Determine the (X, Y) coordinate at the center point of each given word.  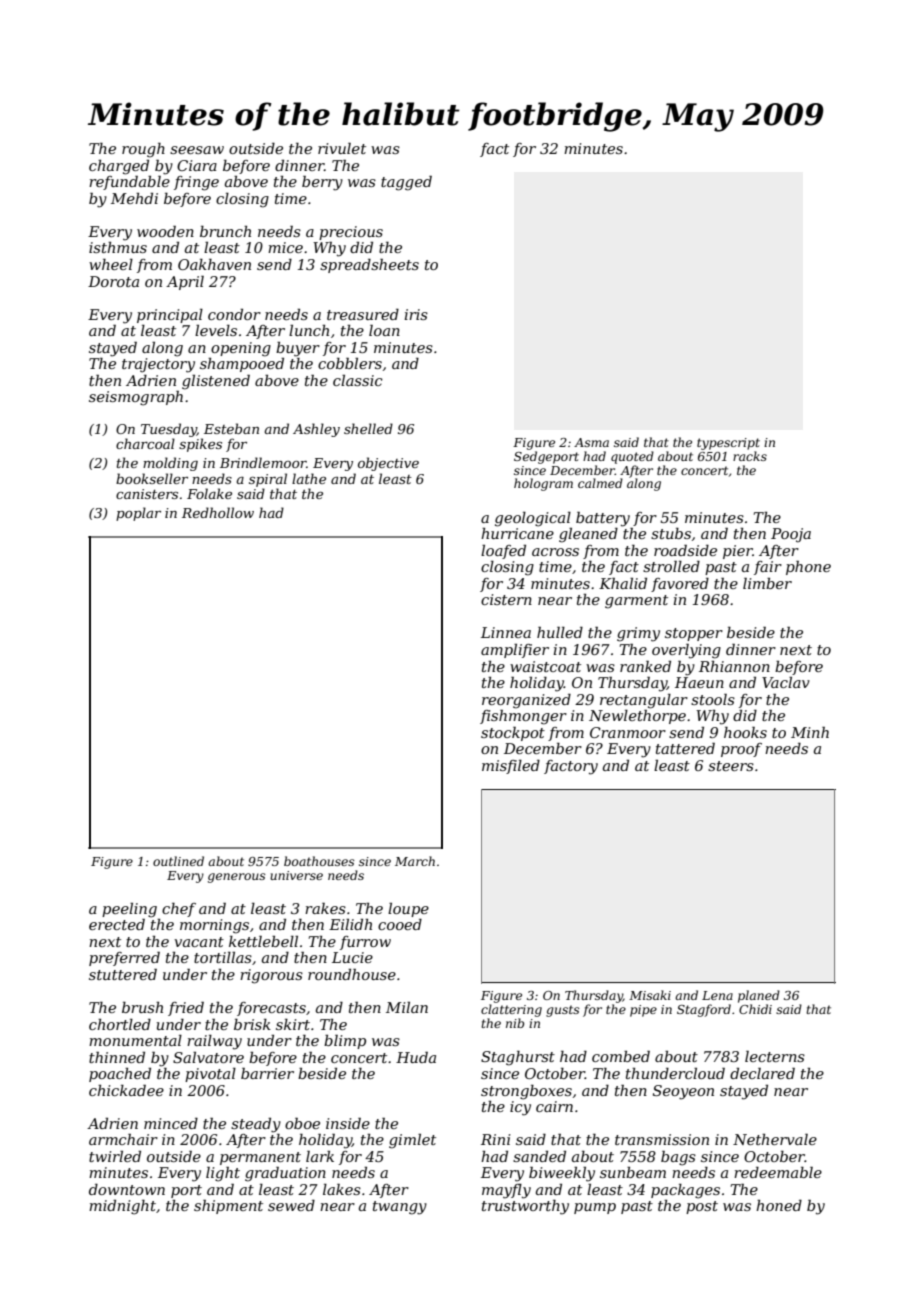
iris (416, 314)
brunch (225, 231)
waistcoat (545, 666)
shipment (228, 1206)
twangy (400, 1208)
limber (767, 583)
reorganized (526, 701)
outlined (178, 861)
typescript (728, 444)
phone (808, 567)
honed (779, 1205)
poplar (138, 514)
